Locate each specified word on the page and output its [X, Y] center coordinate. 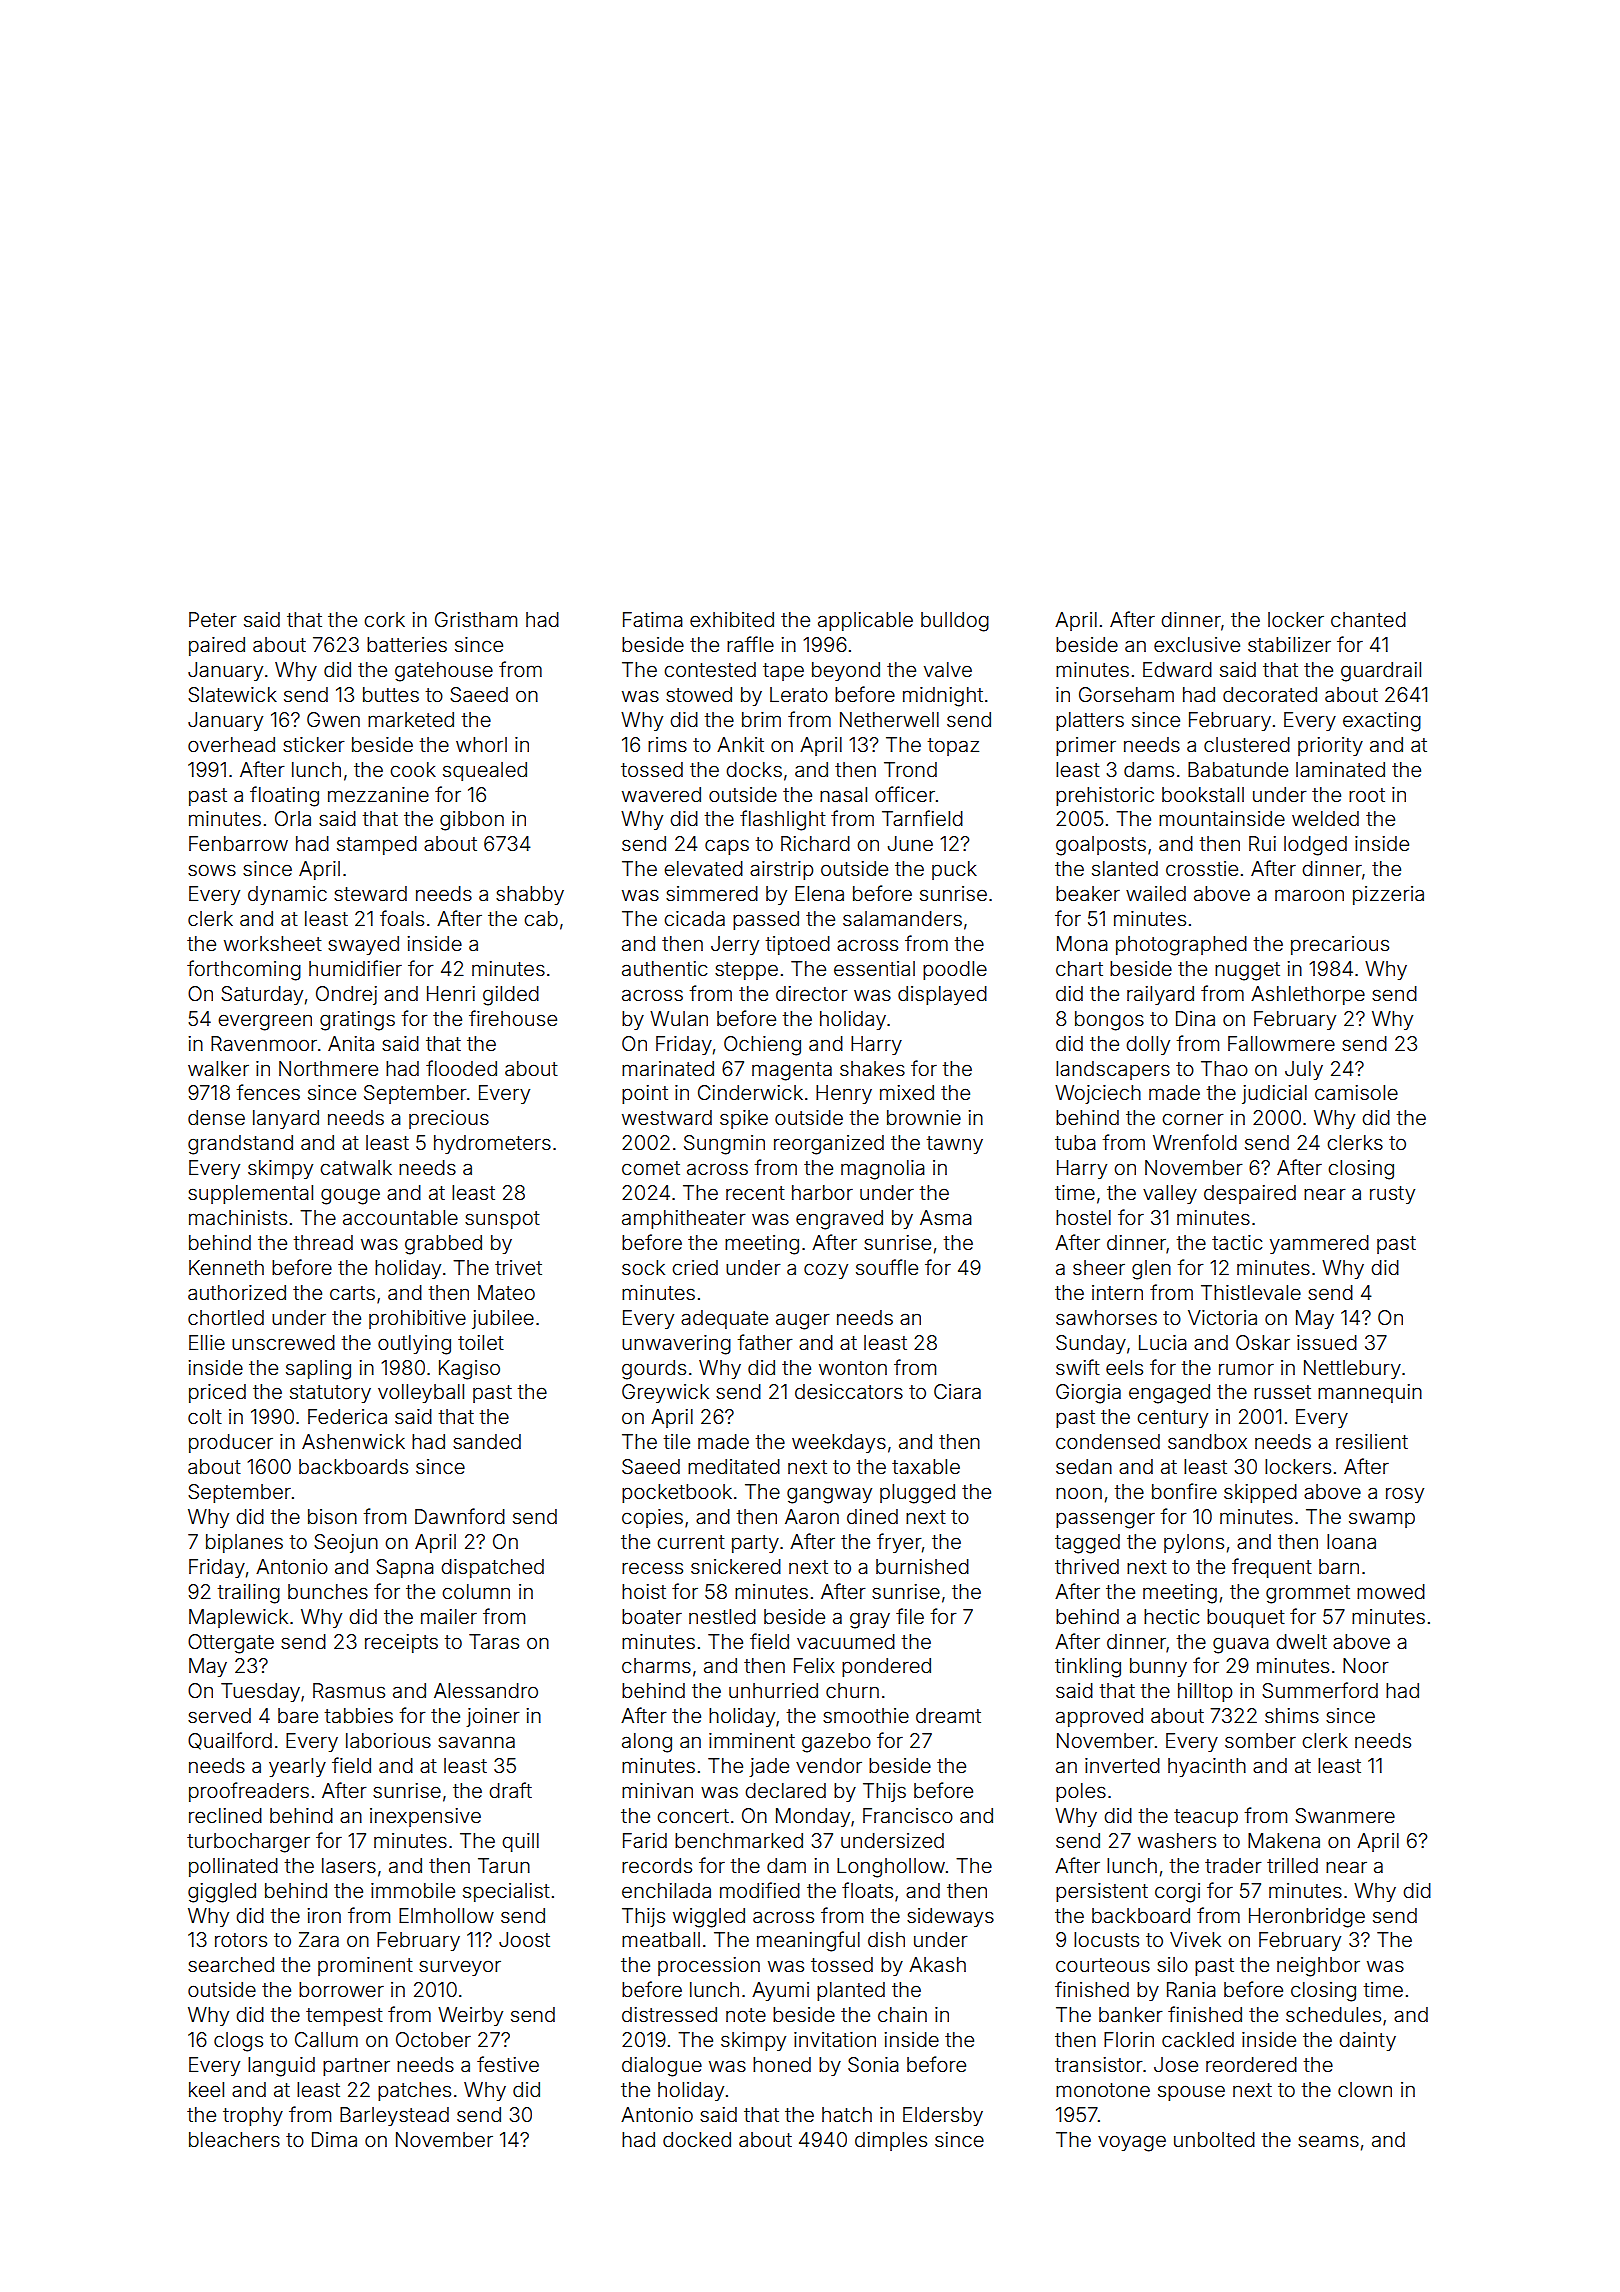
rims [667, 744]
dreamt [948, 1715]
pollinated [233, 1867]
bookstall [1203, 794]
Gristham [476, 619]
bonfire [1184, 1491]
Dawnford [460, 1516]
